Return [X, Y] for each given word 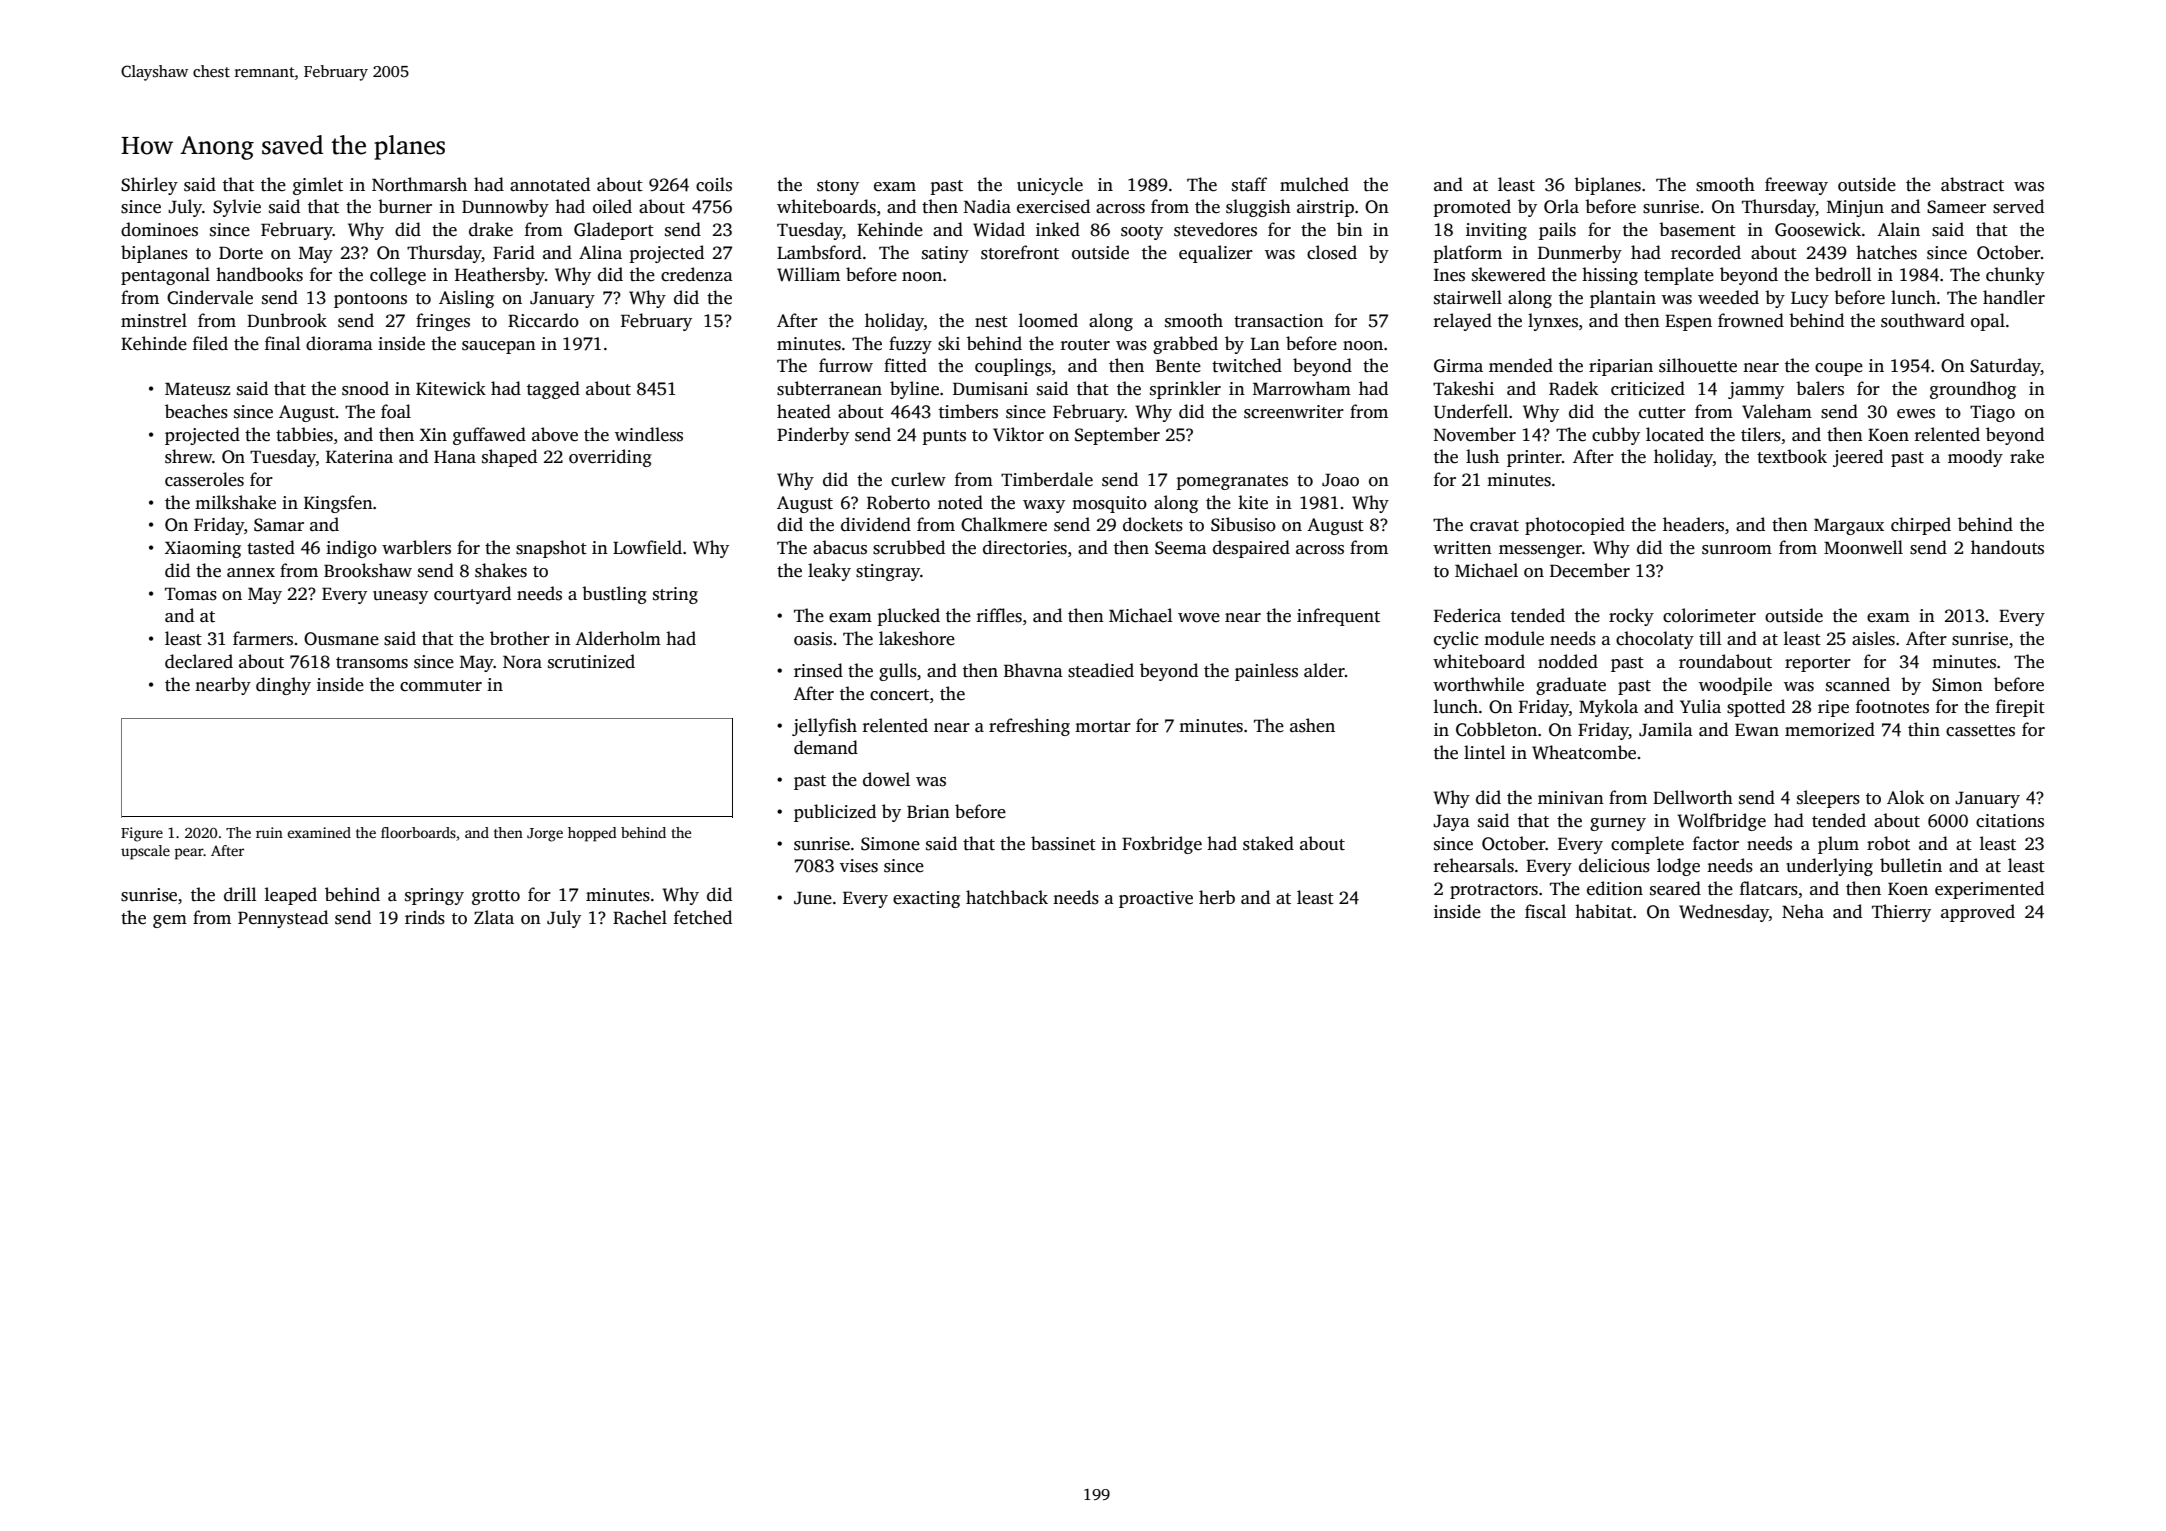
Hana [455, 456]
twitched [1247, 365]
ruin [269, 832]
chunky [2015, 276]
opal [1988, 322]
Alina [600, 252]
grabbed [1185, 345]
